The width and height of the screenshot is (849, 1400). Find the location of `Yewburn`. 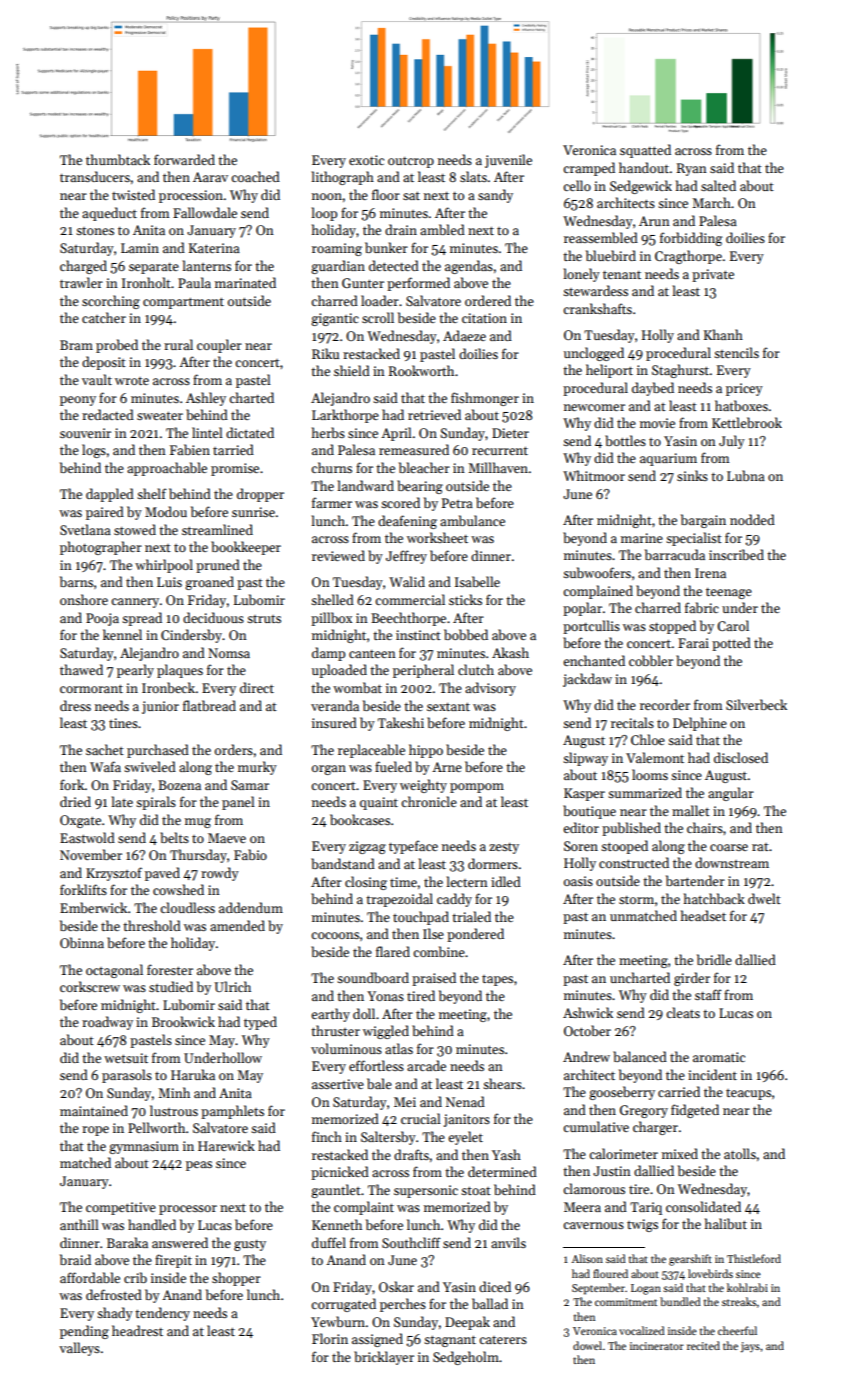

Yewburn is located at coordinates (338, 1321).
